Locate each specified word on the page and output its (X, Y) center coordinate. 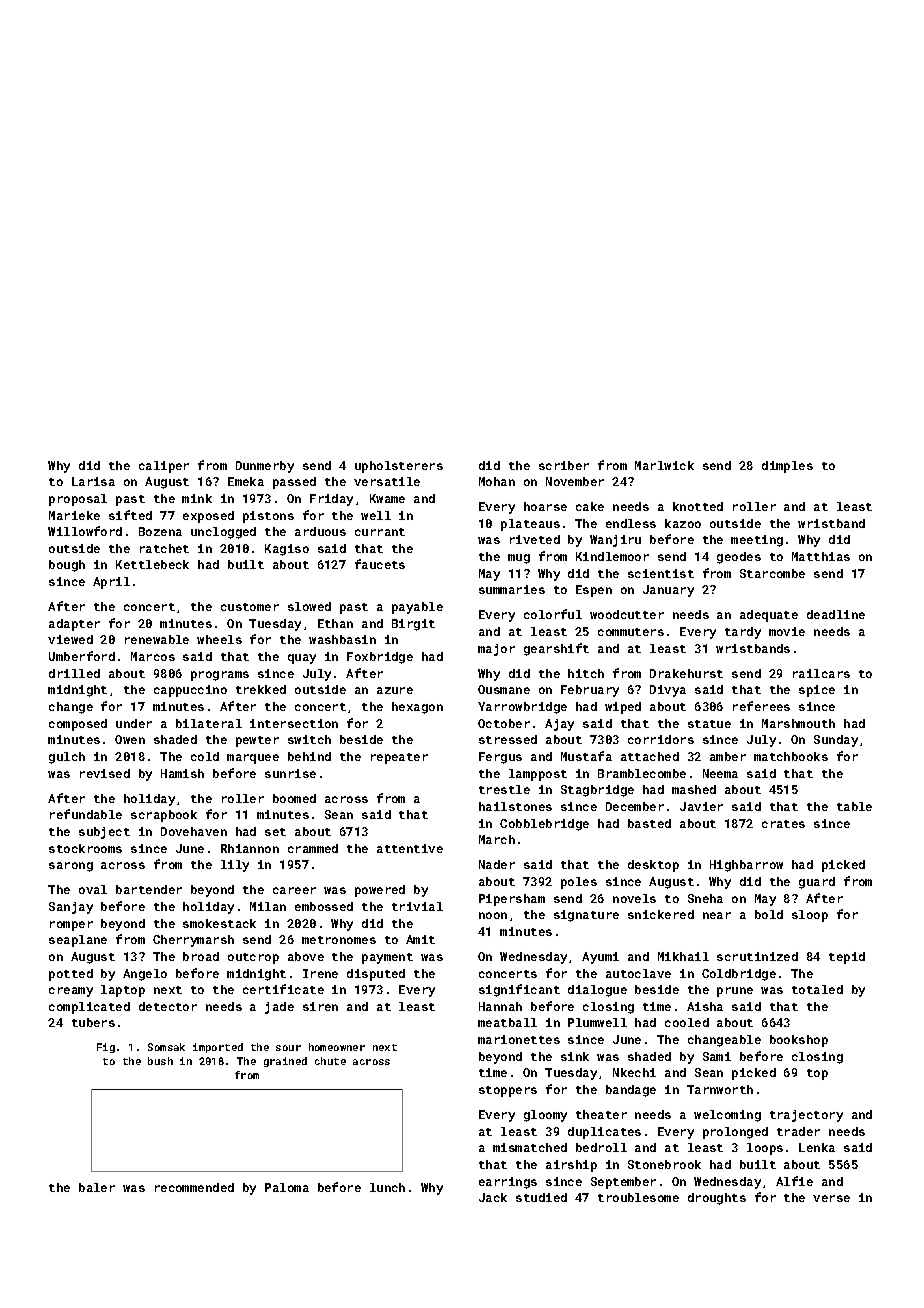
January (668, 591)
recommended (194, 1187)
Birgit (413, 625)
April (111, 583)
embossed (324, 906)
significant (519, 990)
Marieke (74, 515)
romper (71, 926)
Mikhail (683, 956)
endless (631, 523)
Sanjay (71, 908)
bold (769, 914)
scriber (564, 465)
